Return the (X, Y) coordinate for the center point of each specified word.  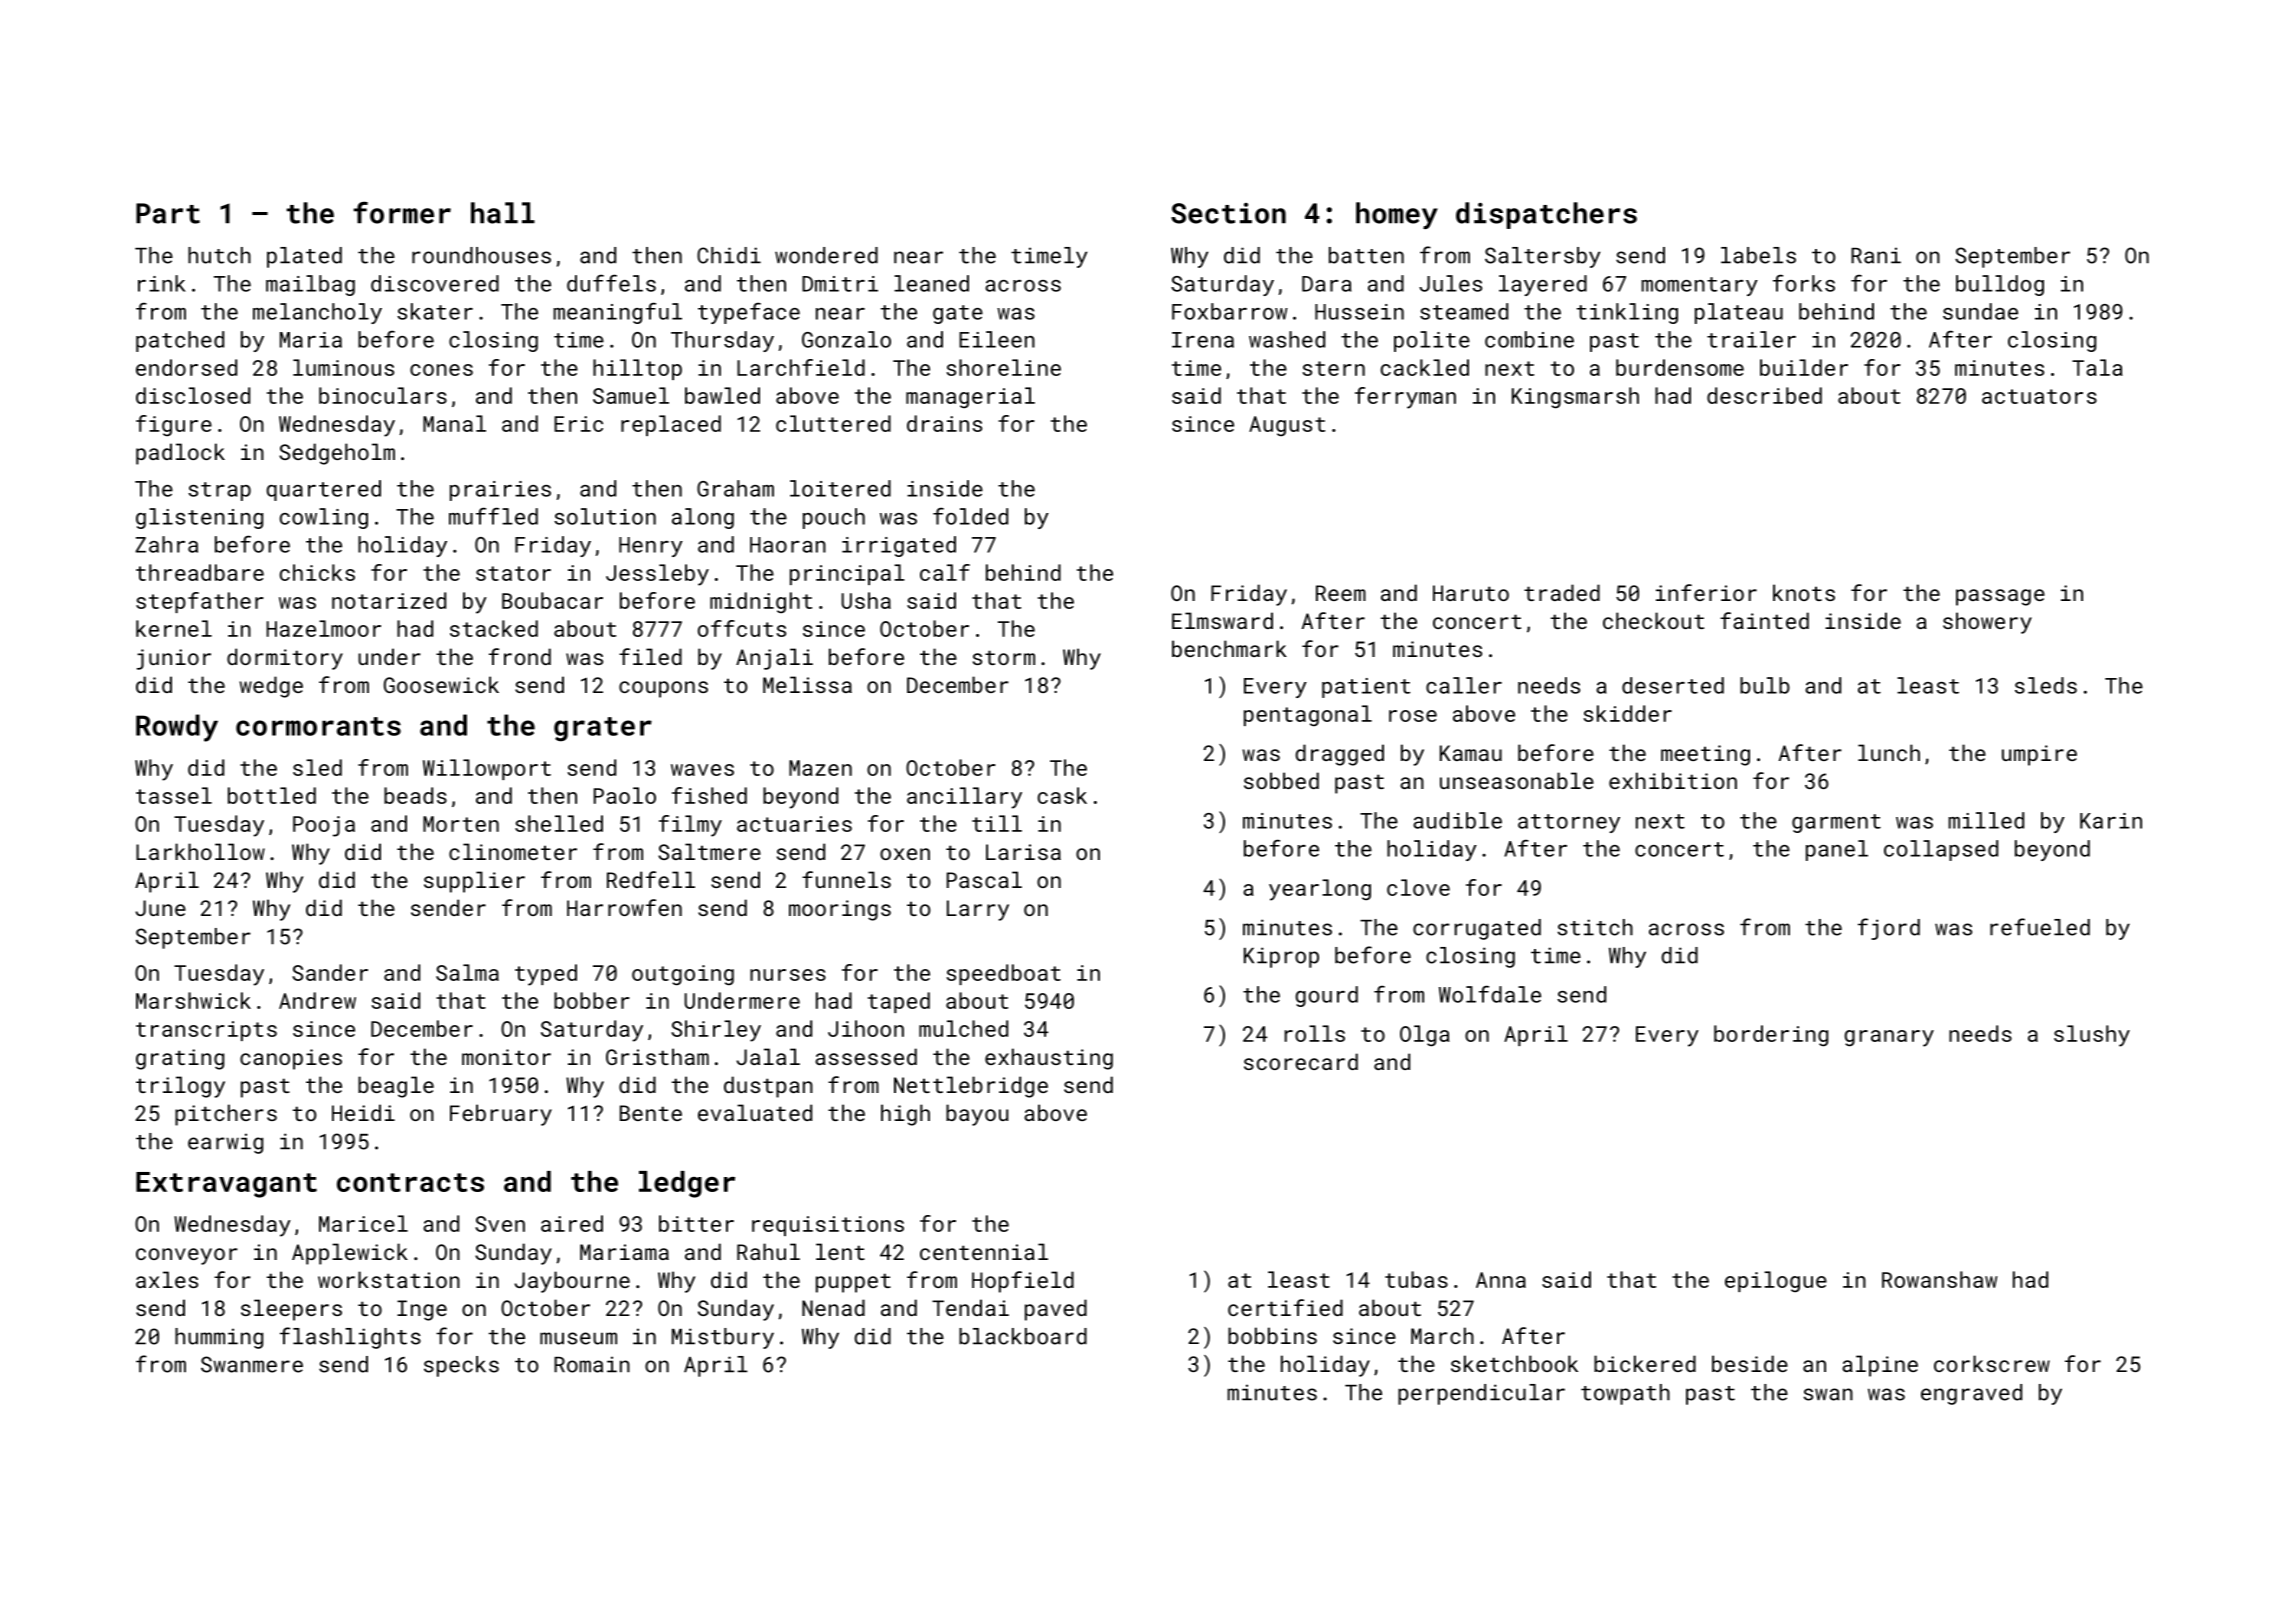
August (1287, 426)
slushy (2092, 1036)
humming (219, 1338)
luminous (343, 367)
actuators (2039, 396)
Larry (978, 910)
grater (603, 729)
